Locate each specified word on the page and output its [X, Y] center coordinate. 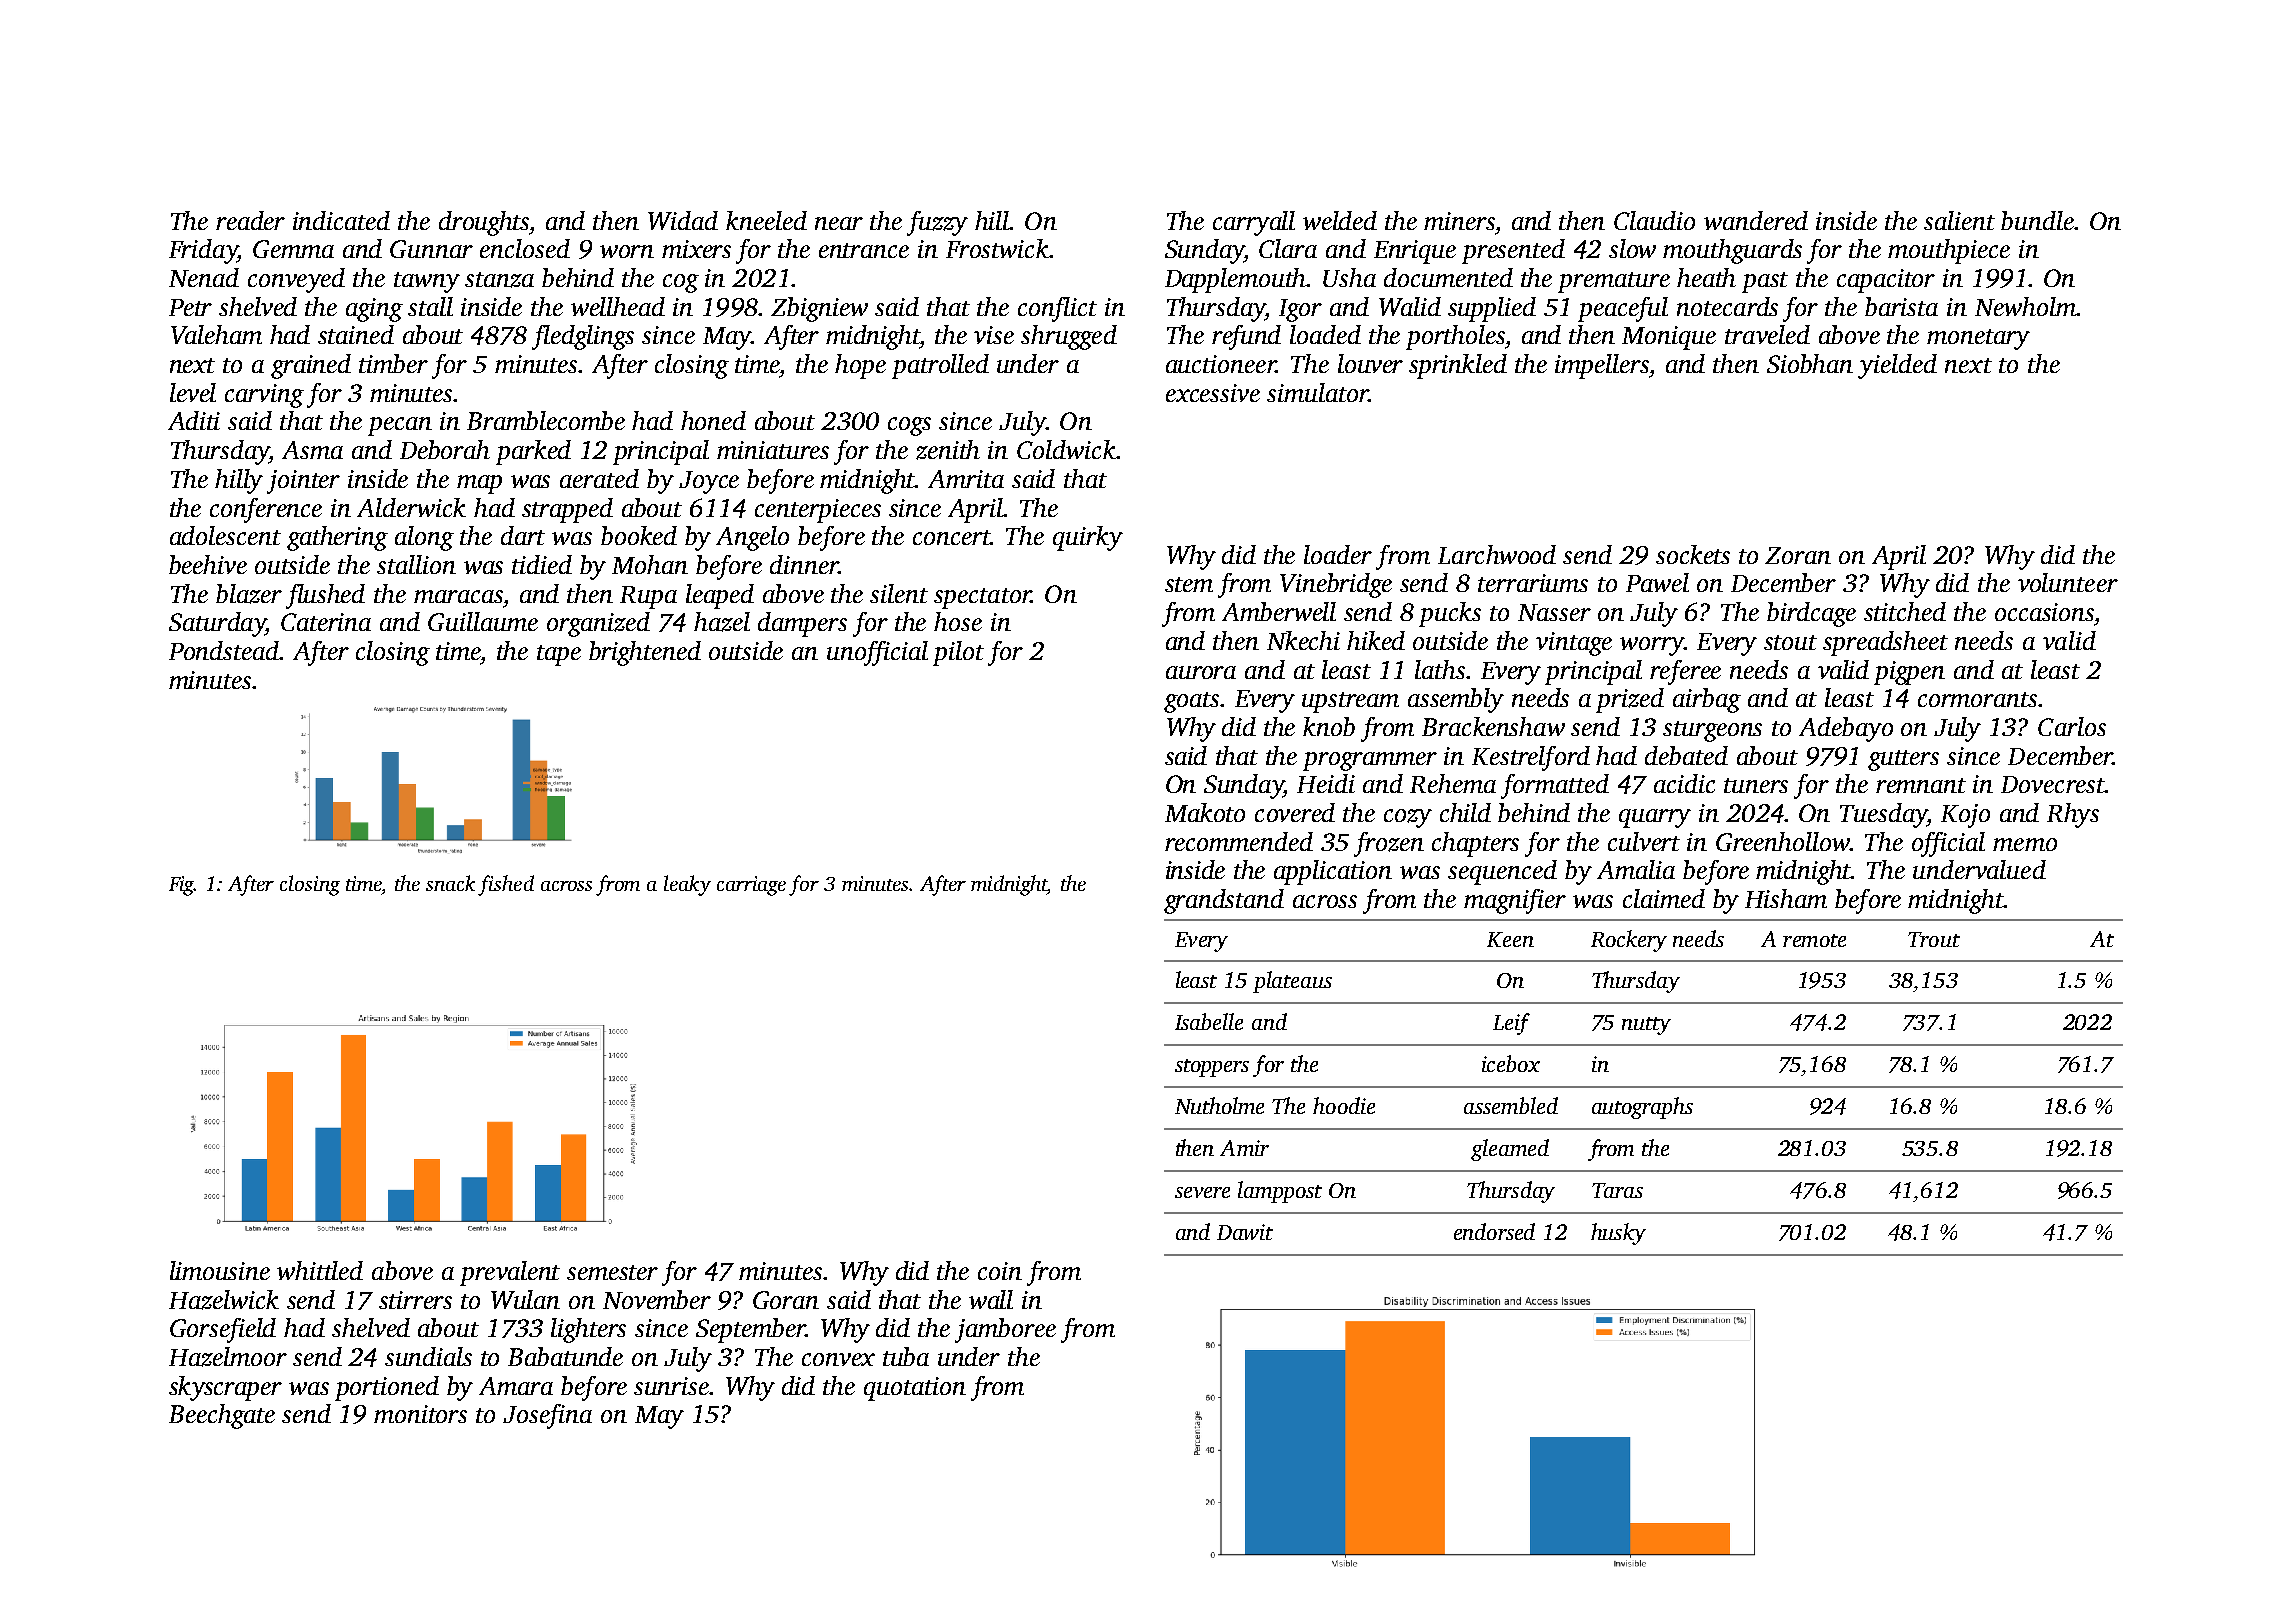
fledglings [583, 337]
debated [1686, 755]
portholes [1455, 337]
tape [559, 655]
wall [991, 1299]
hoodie [1344, 1105]
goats [1191, 702]
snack [450, 883]
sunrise [671, 1386]
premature [1614, 282]
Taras [1617, 1190]
